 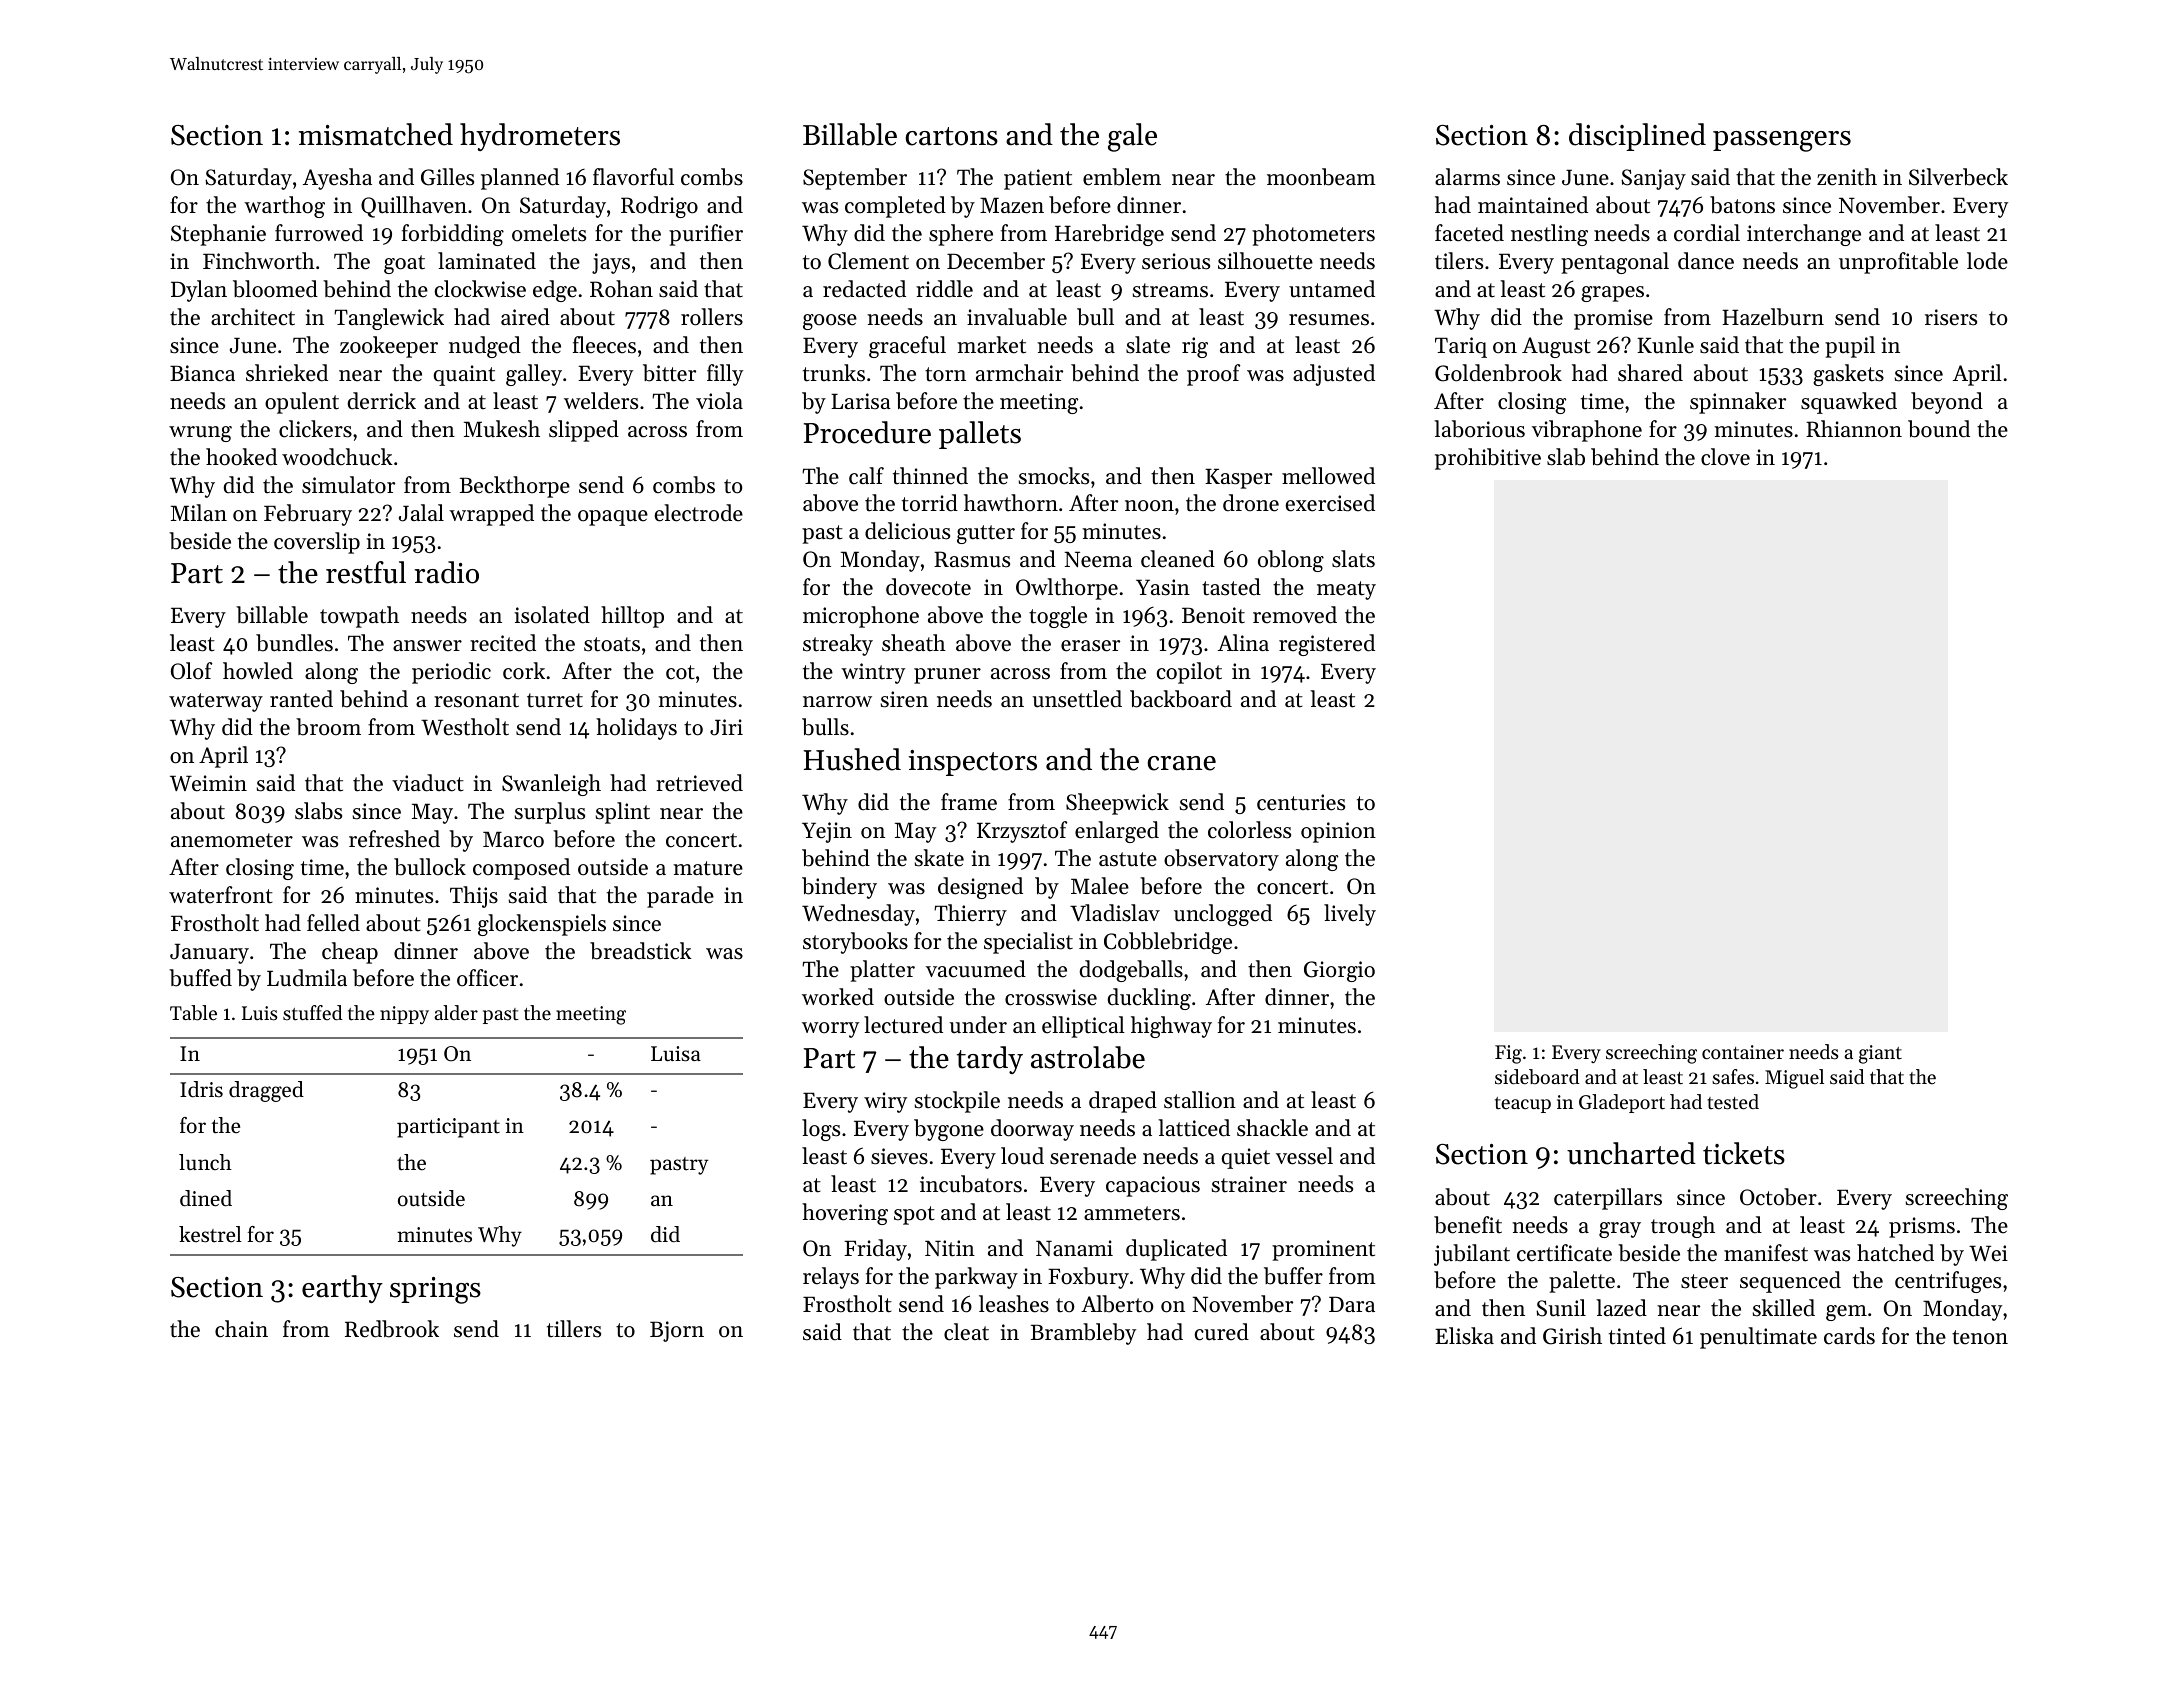 I want to click on Brambleby, so click(x=1083, y=1334).
